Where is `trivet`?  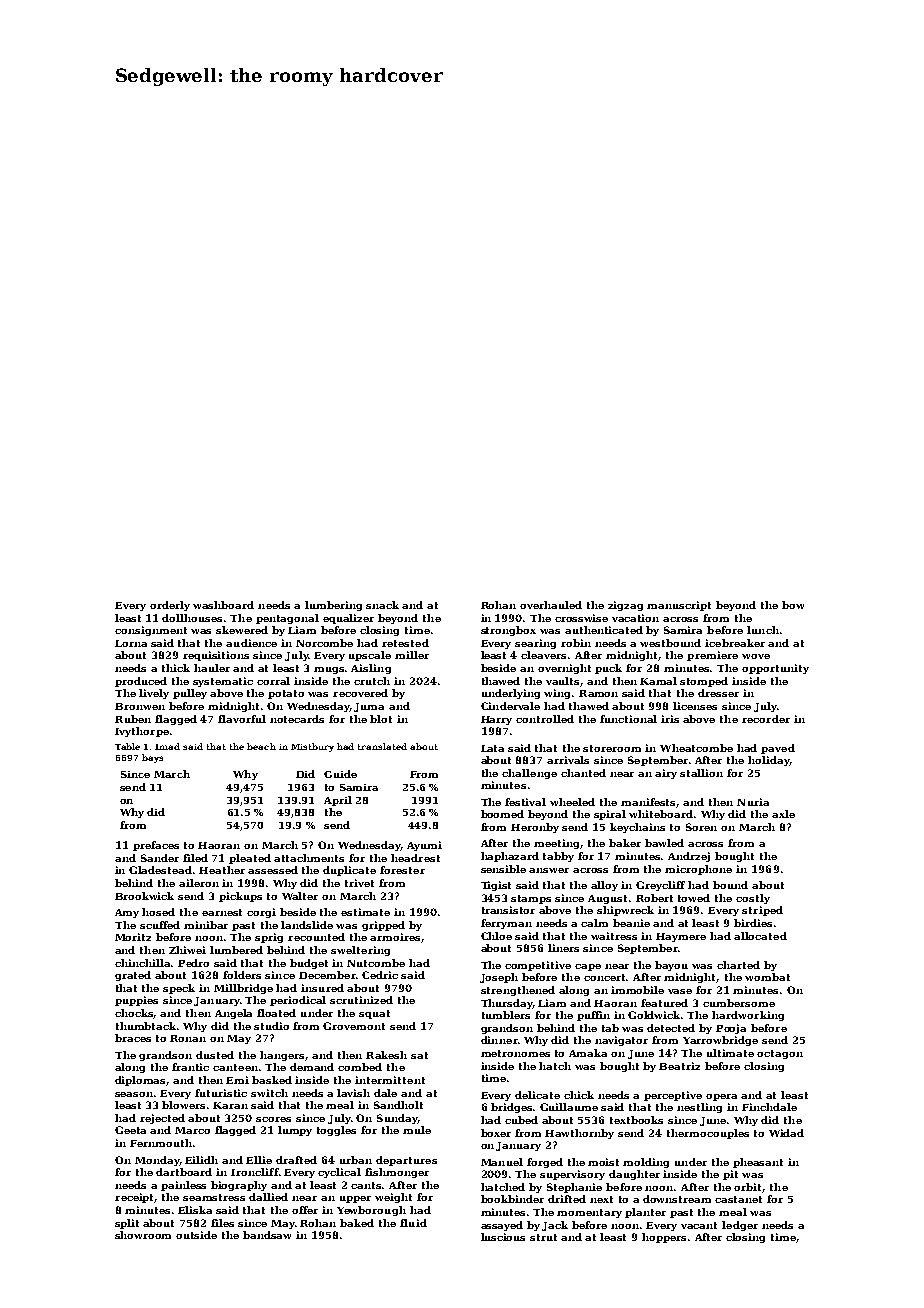 trivet is located at coordinates (359, 883).
